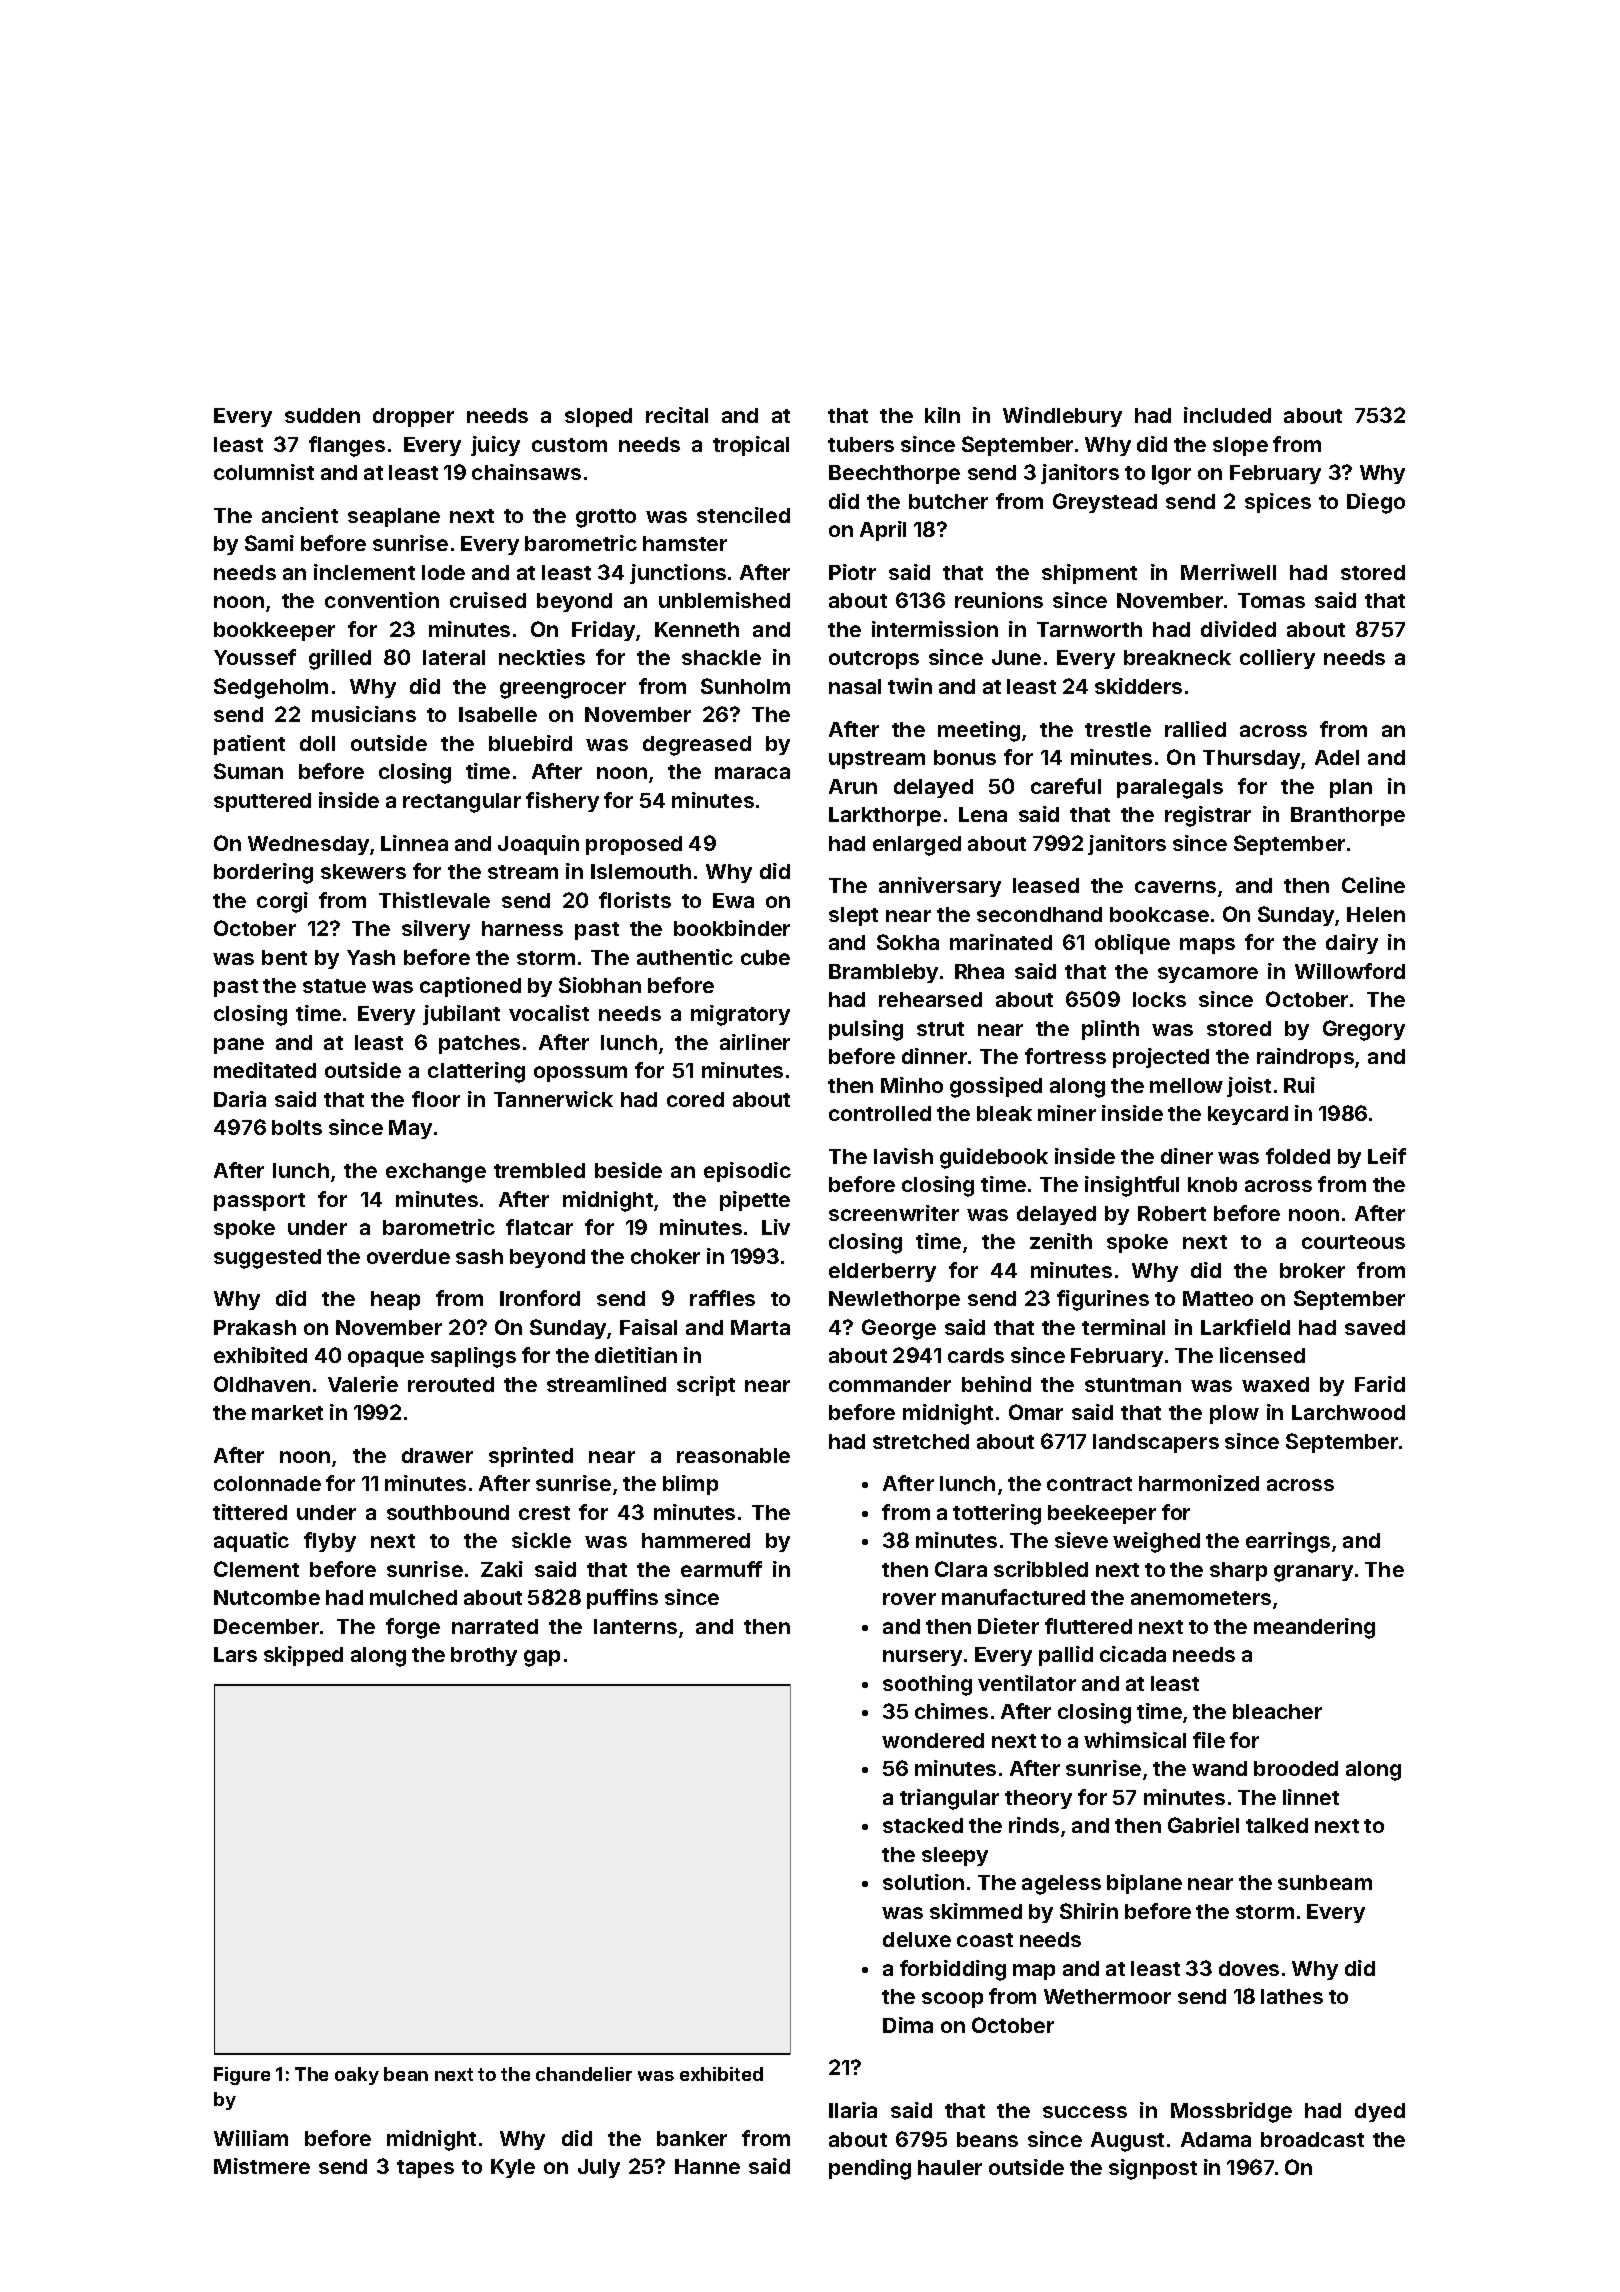 The width and height of the screenshot is (1620, 2292). Describe the element at coordinates (262, 2166) in the screenshot. I see `Mistmere` at that location.
